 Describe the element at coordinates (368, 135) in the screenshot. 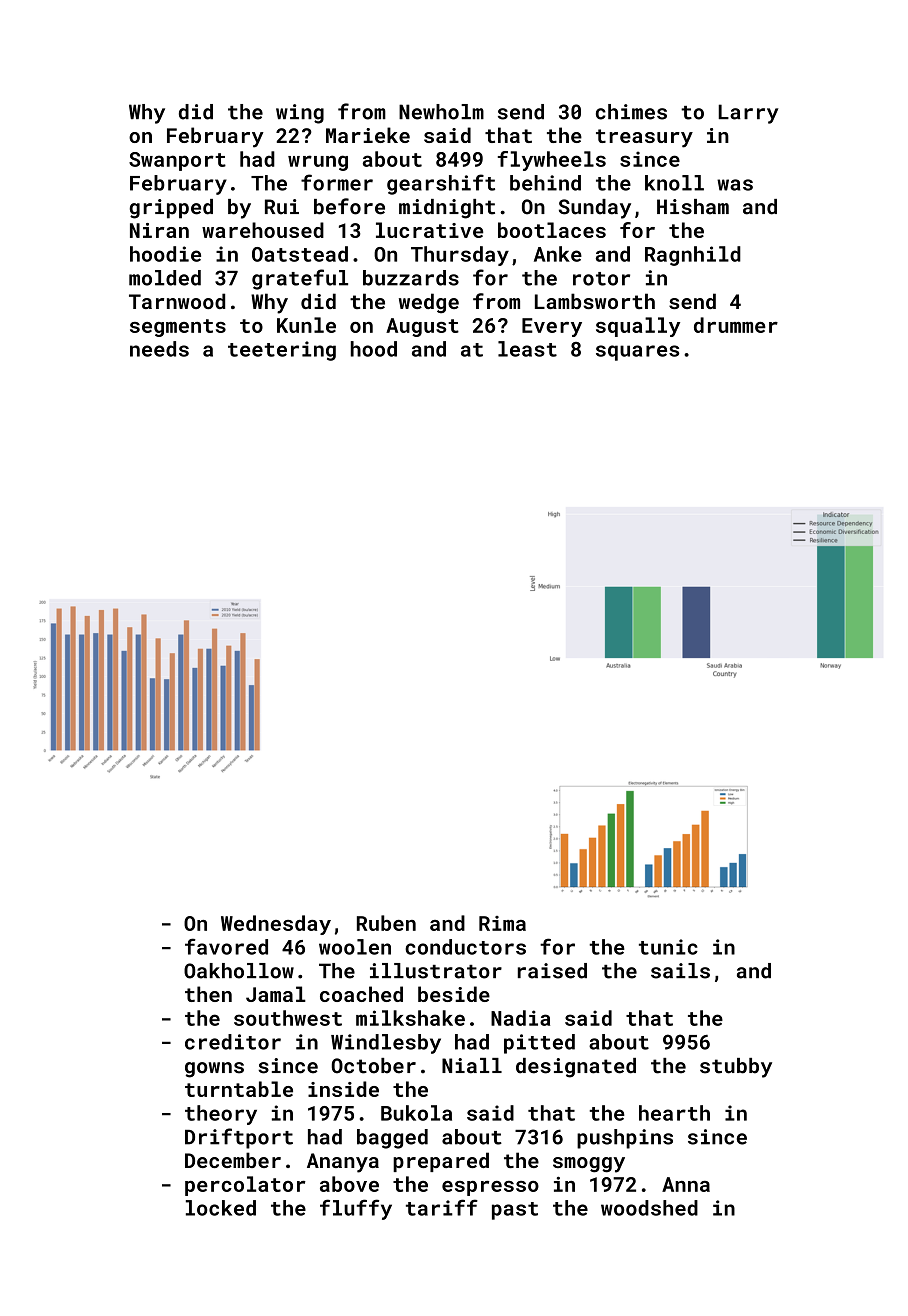

I see `Marieke` at that location.
